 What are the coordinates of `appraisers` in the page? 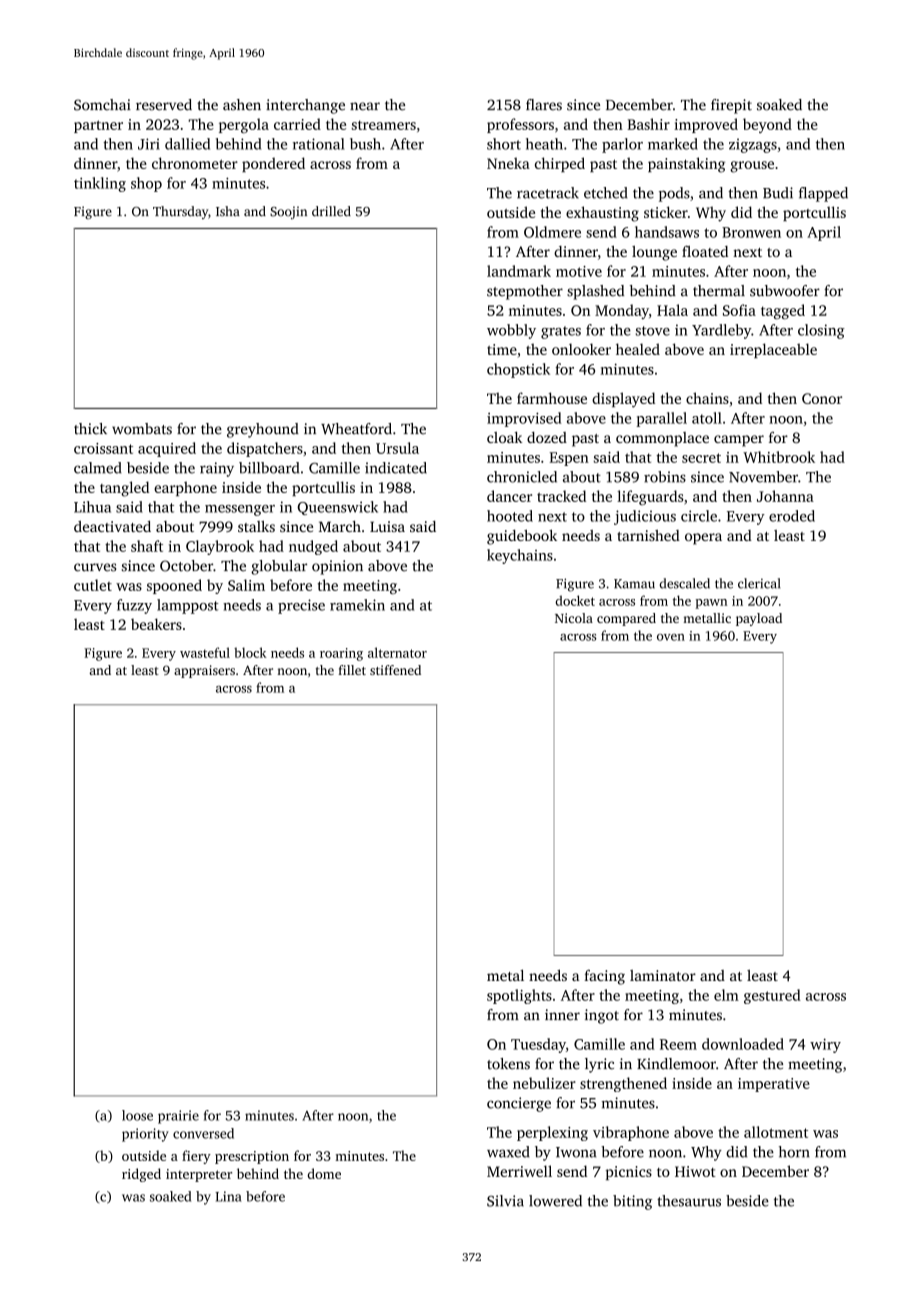 It's located at (204, 671).
